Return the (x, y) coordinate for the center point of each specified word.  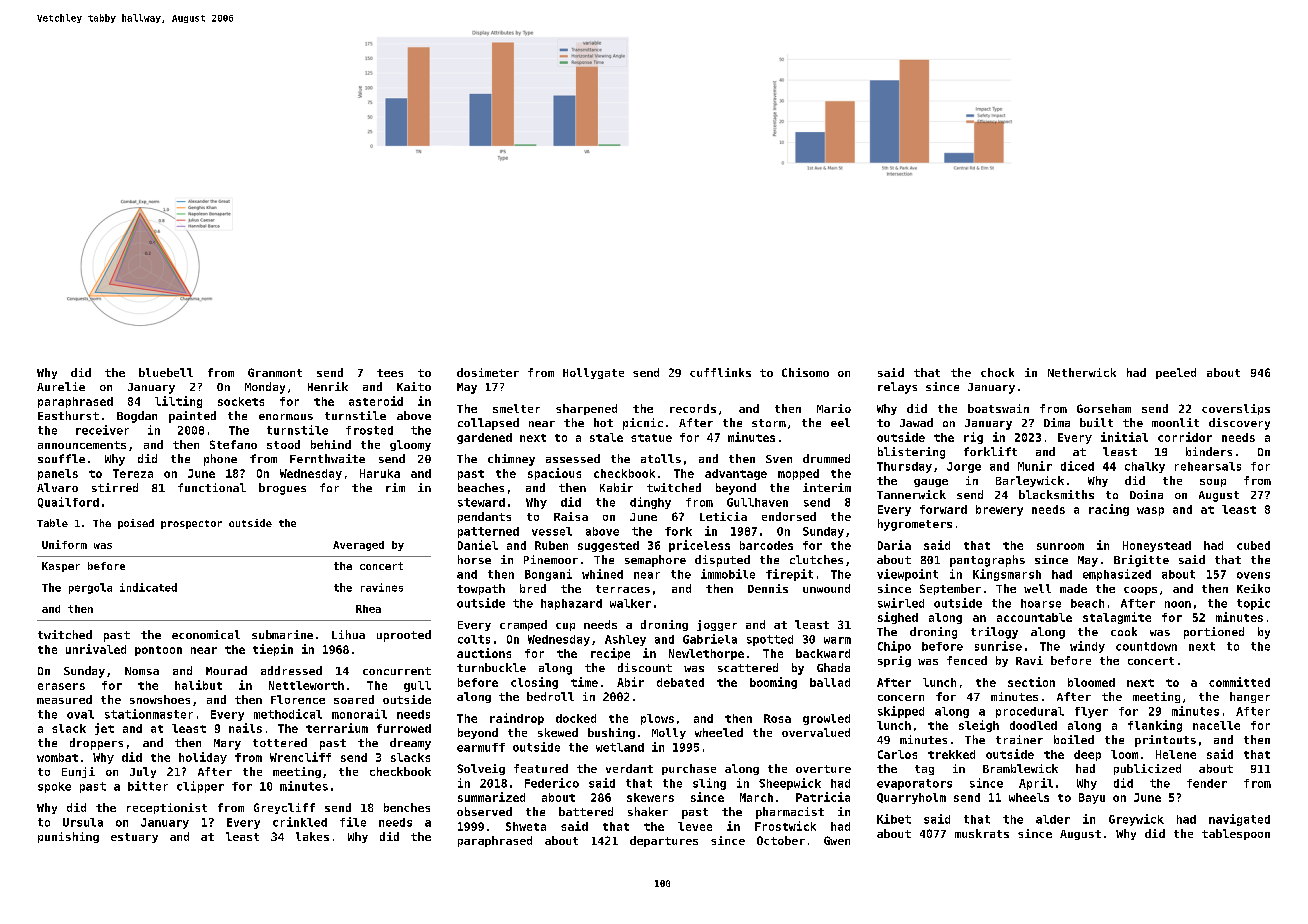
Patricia (823, 797)
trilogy (994, 633)
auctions (484, 653)
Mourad (226, 670)
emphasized (1117, 575)
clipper (200, 787)
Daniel (478, 545)
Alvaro (57, 487)
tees (390, 373)
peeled (1176, 373)
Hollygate (593, 373)
